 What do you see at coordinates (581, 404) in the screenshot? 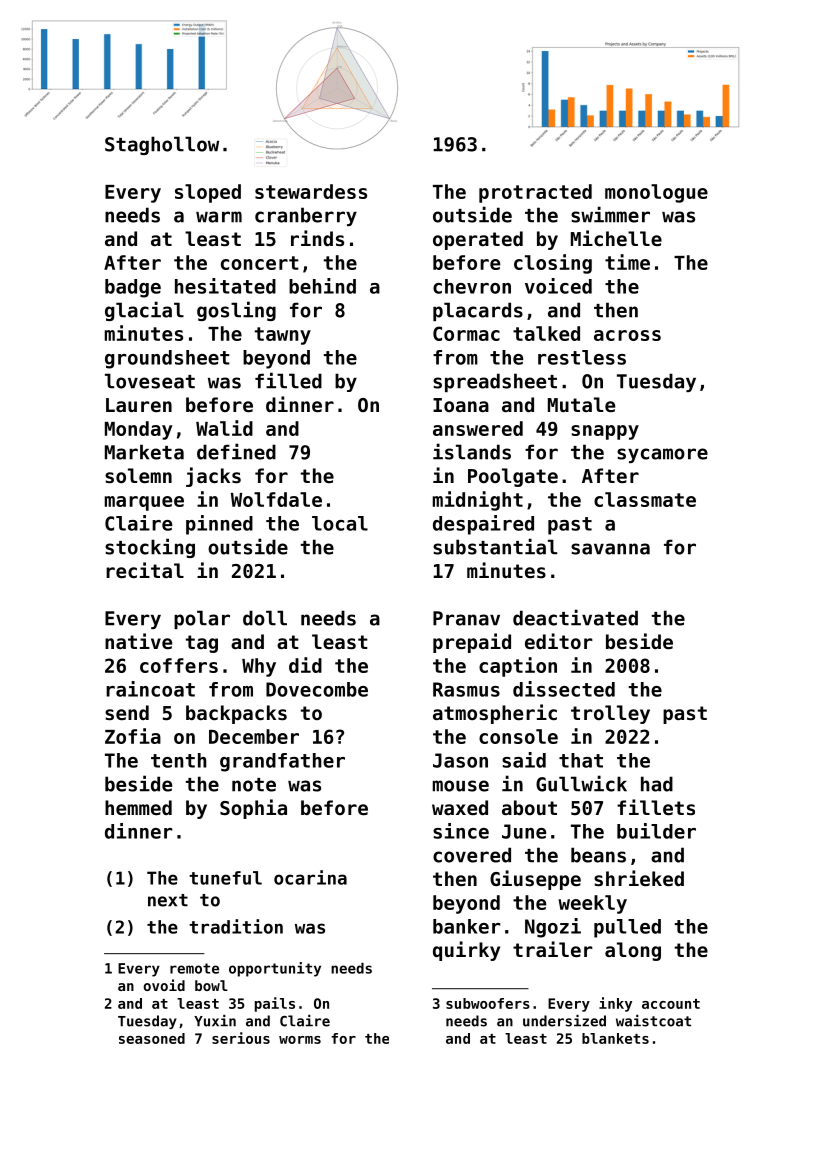
I see `Mutale` at bounding box center [581, 404].
